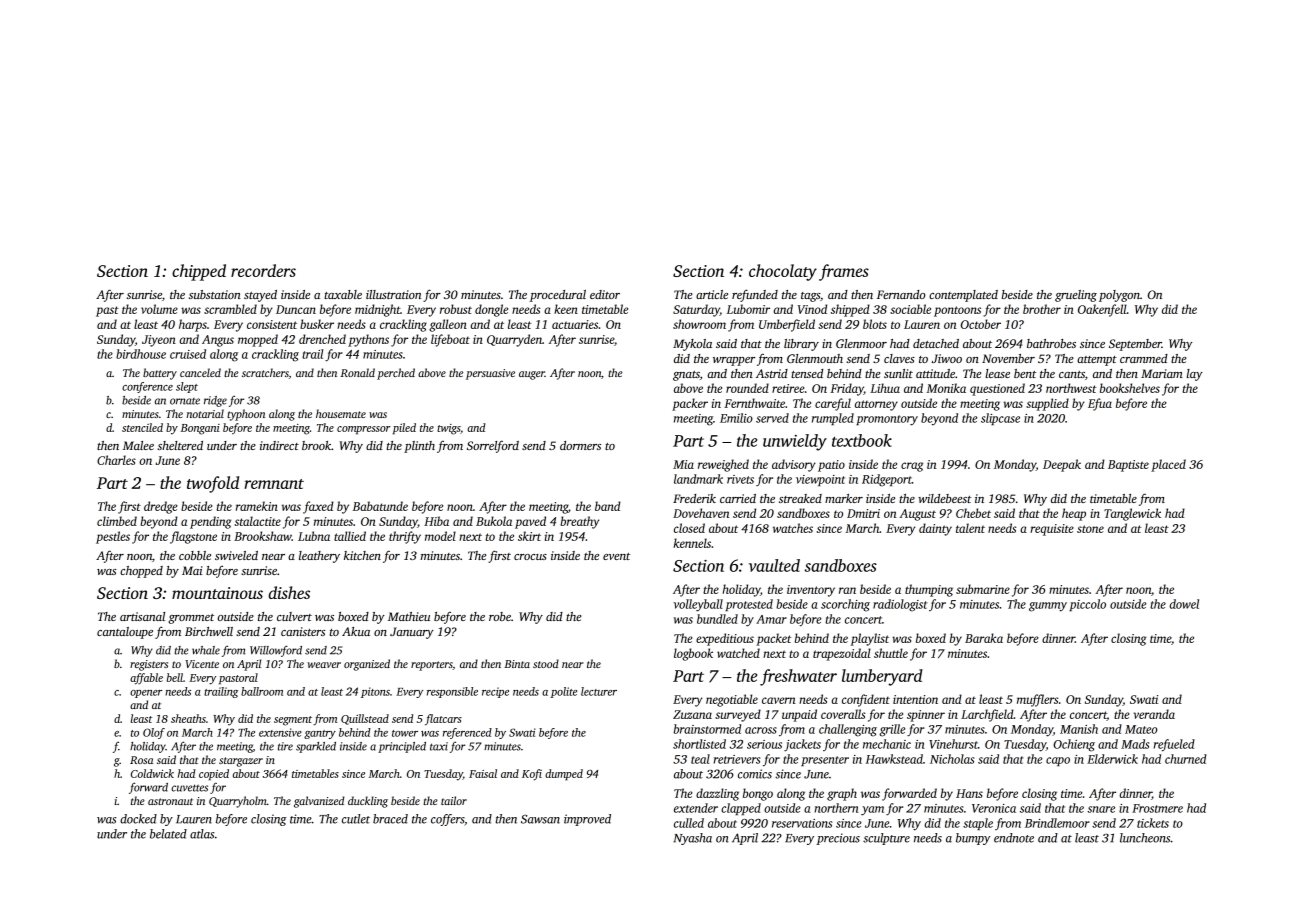  Describe the element at coordinates (116, 460) in the screenshot. I see `Charles` at that location.
